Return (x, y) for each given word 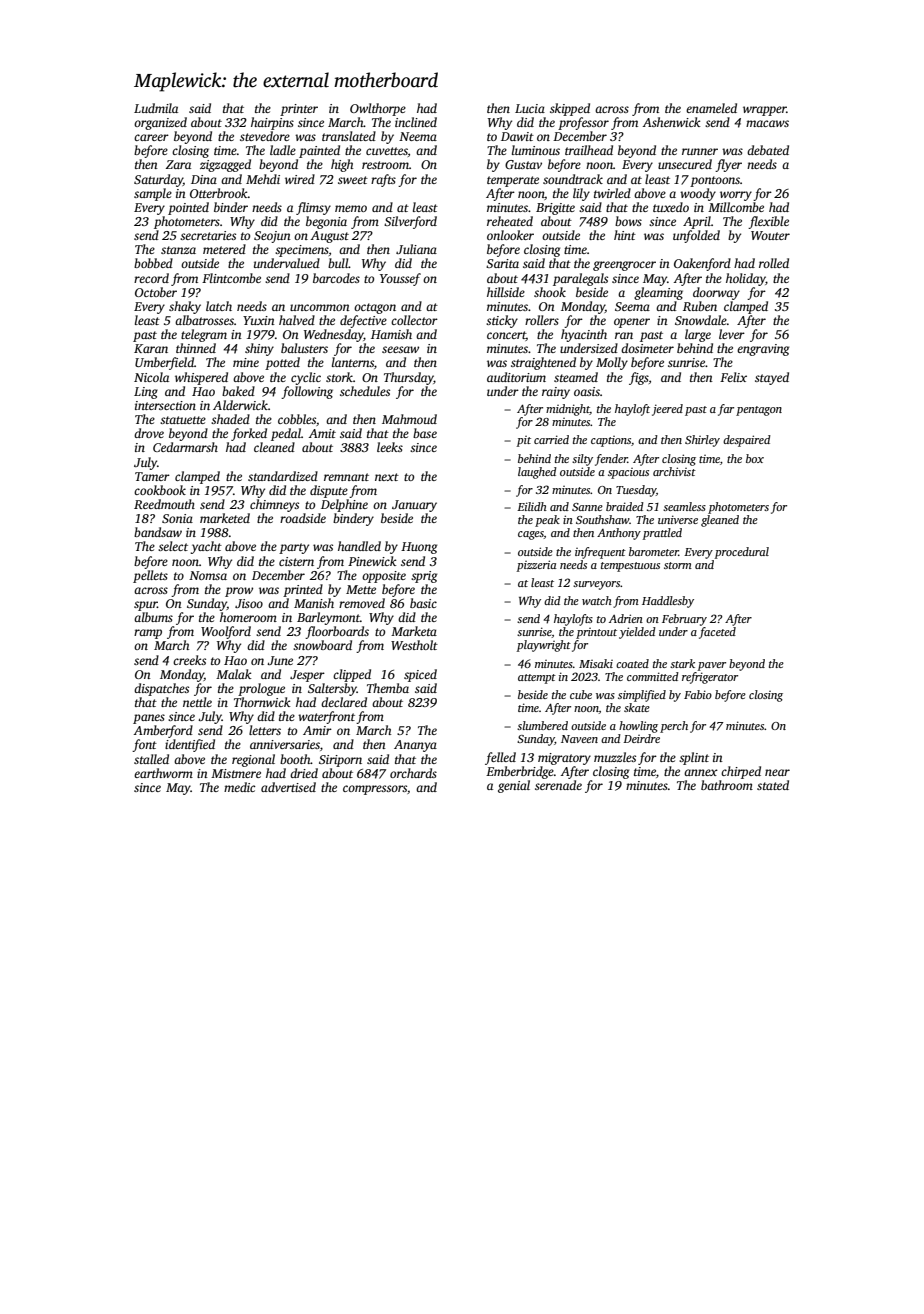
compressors (375, 790)
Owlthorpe (378, 109)
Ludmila (156, 108)
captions (611, 441)
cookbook (160, 490)
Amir (317, 730)
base (425, 433)
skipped (570, 109)
